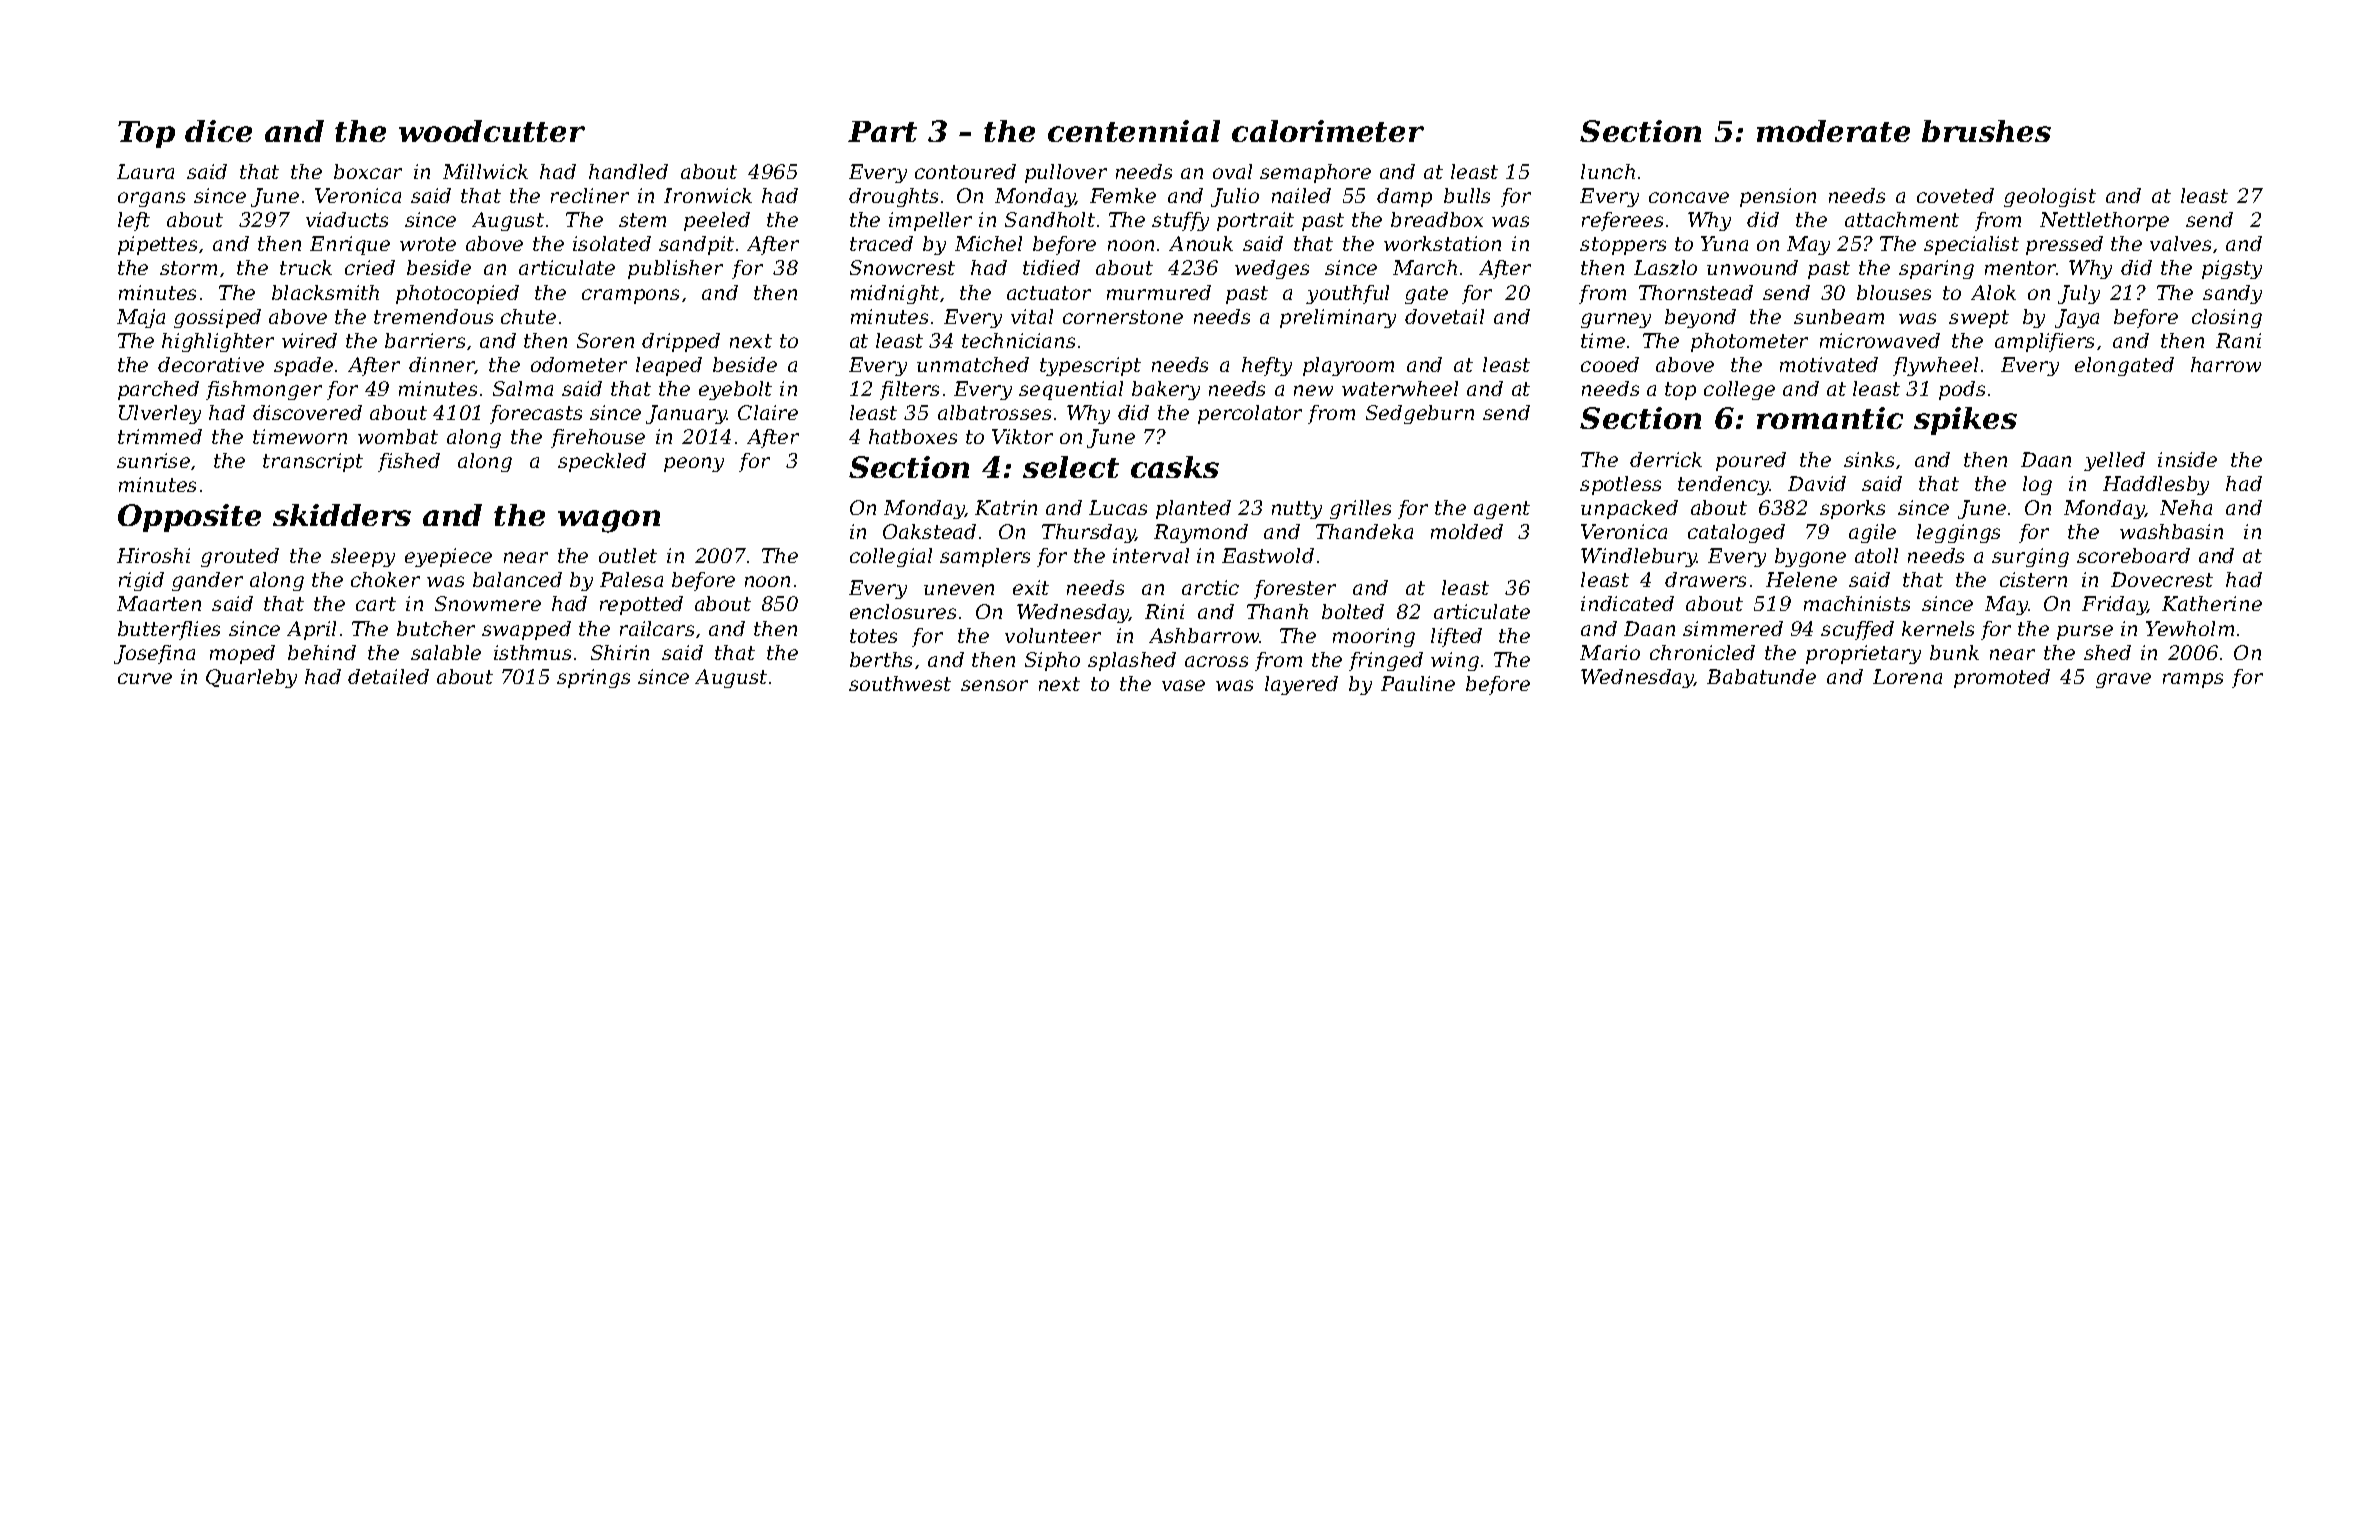  Describe the element at coordinates (694, 464) in the document. I see `peony` at that location.
